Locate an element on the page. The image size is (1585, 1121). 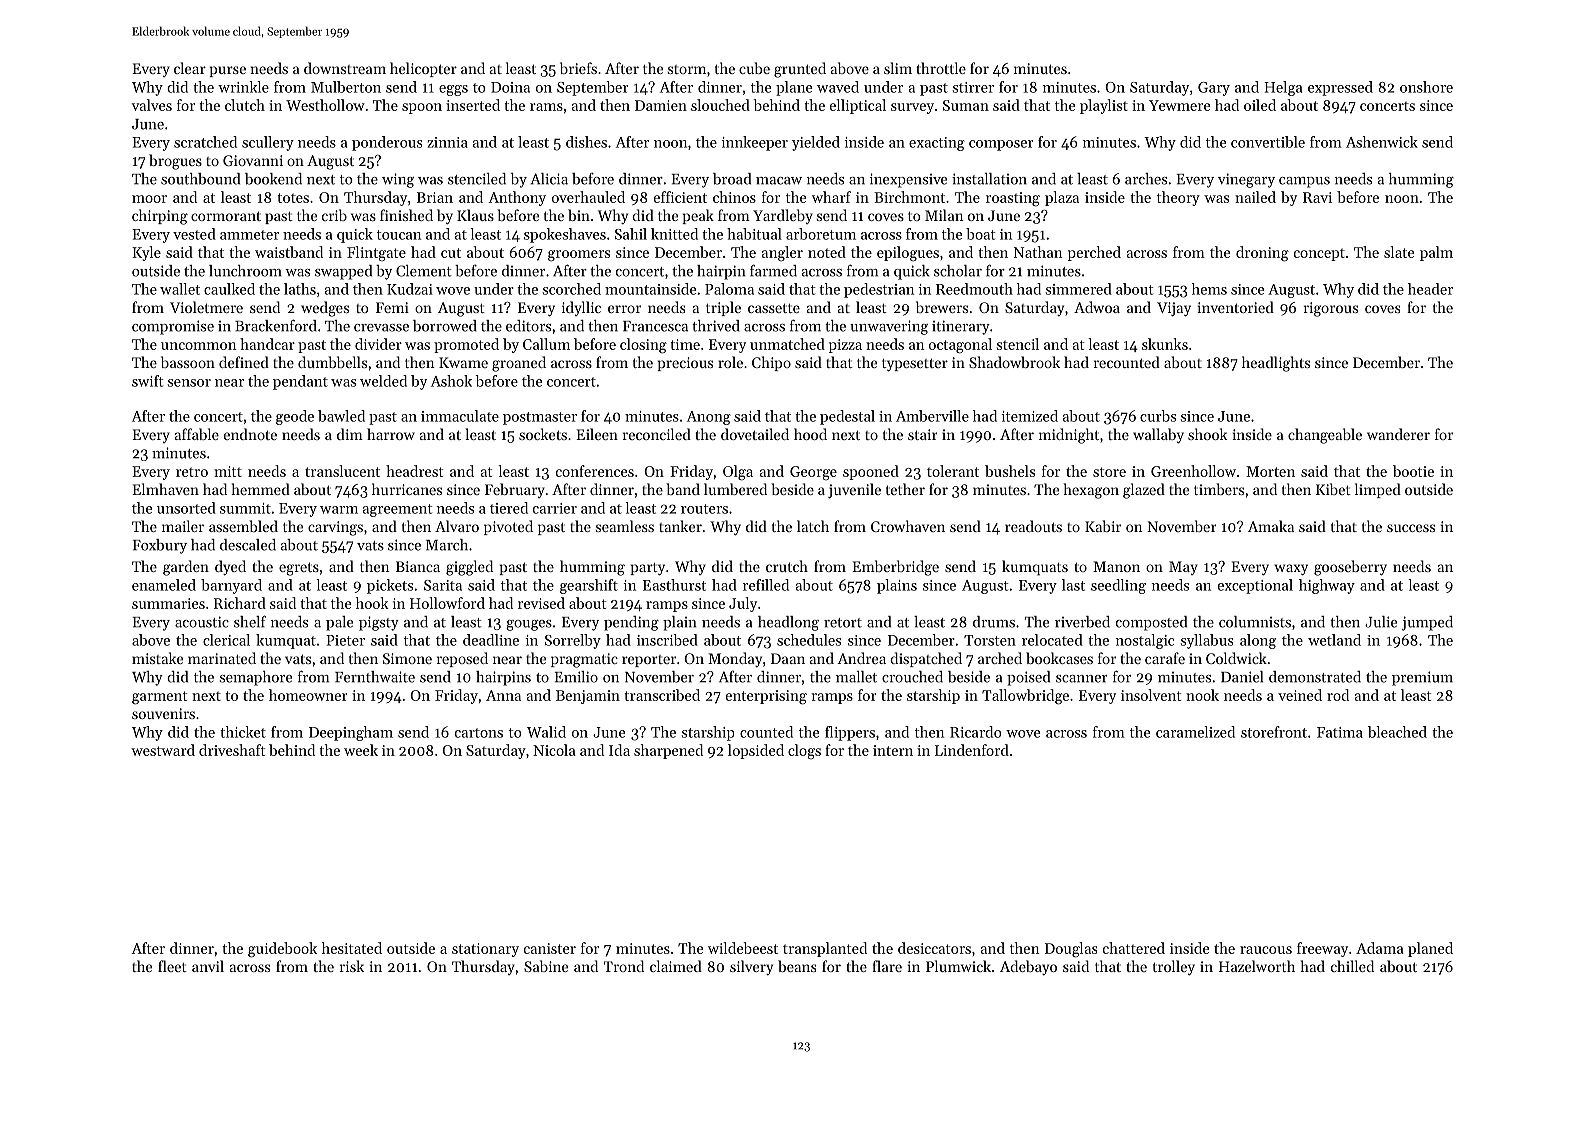
week is located at coordinates (361, 750).
